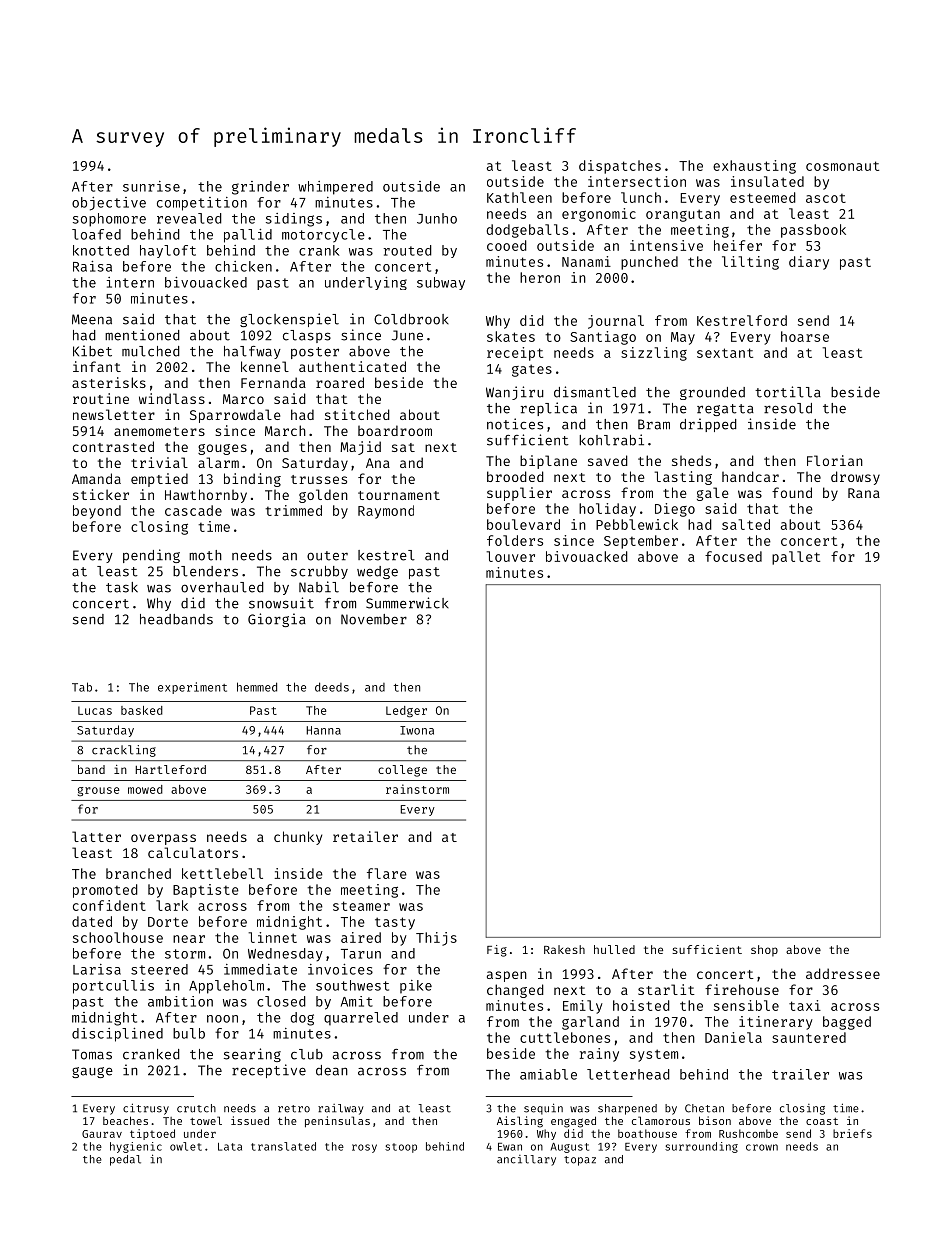 Image resolution: width=952 pixels, height=1233 pixels. What do you see at coordinates (401, 1148) in the image?
I see `stoop` at bounding box center [401, 1148].
